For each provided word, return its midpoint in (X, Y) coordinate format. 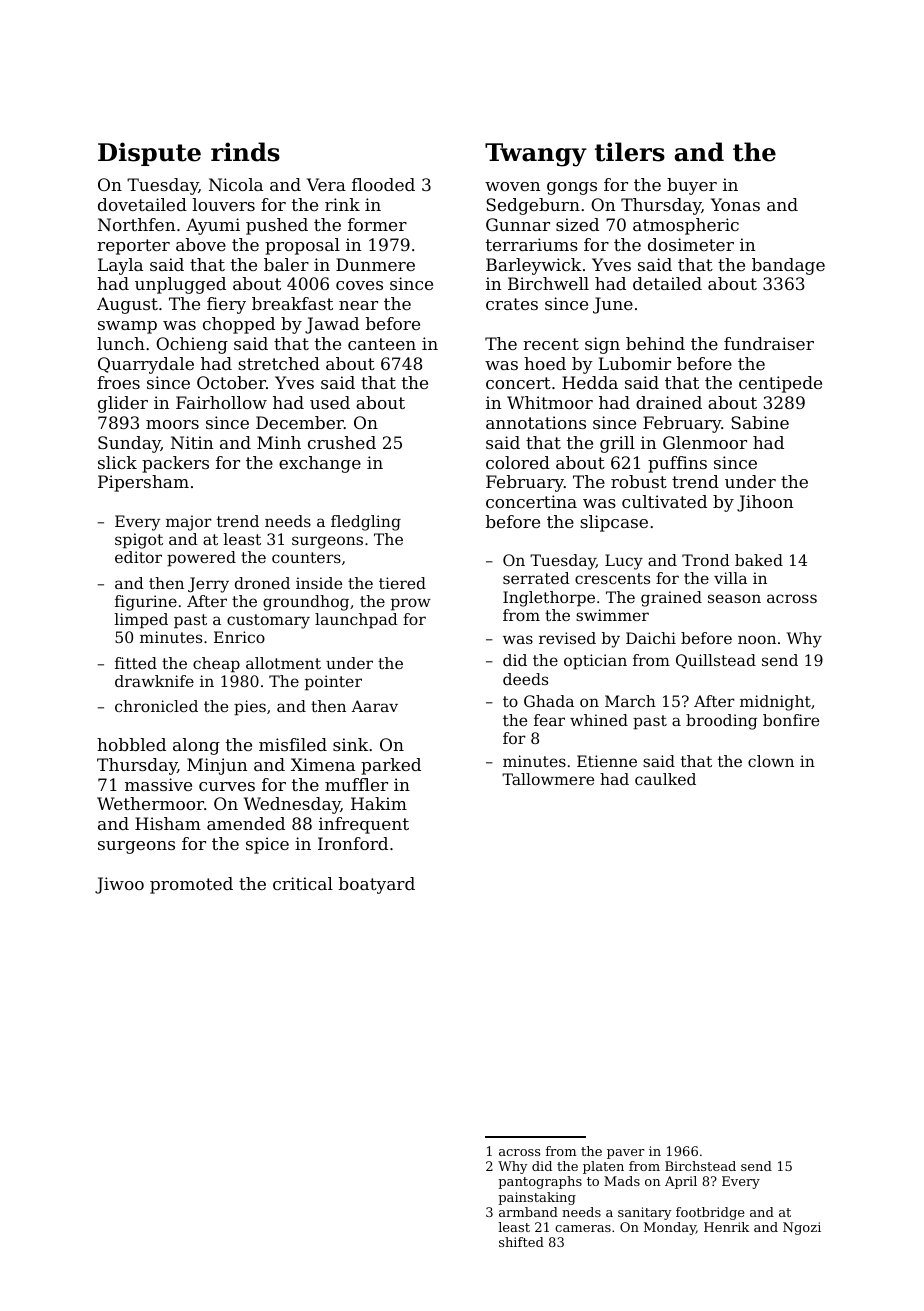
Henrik (726, 1227)
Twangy (536, 155)
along (196, 746)
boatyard (377, 885)
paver (626, 1154)
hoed (545, 363)
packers (175, 464)
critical (303, 883)
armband (528, 1212)
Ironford (353, 843)
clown (771, 761)
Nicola (236, 184)
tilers (630, 152)
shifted (521, 1242)
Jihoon (765, 503)
